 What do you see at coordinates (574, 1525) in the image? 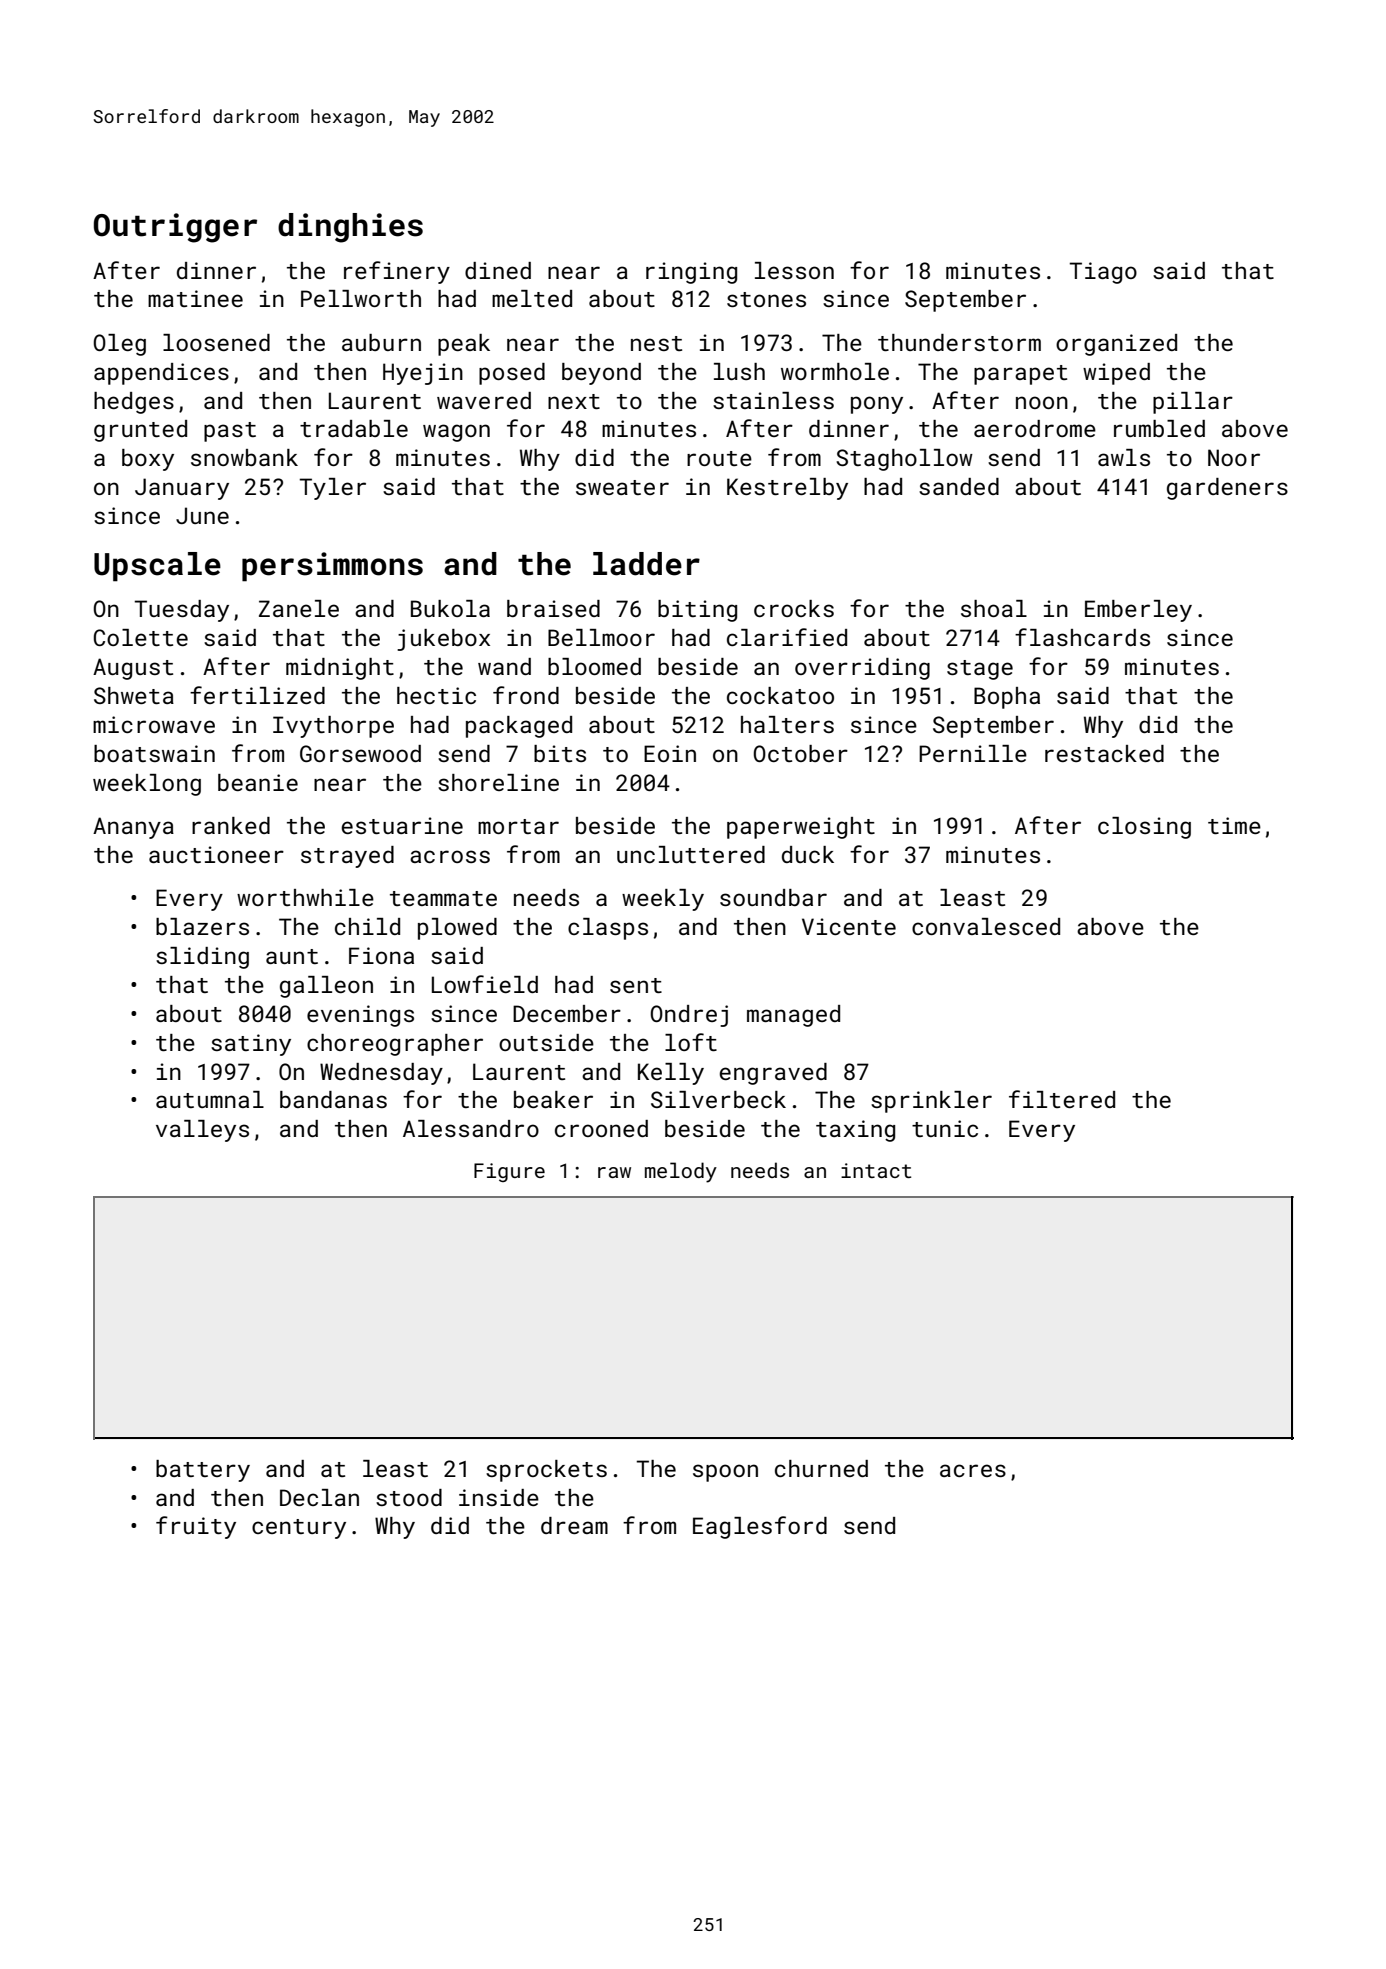
I see `dream` at bounding box center [574, 1525].
